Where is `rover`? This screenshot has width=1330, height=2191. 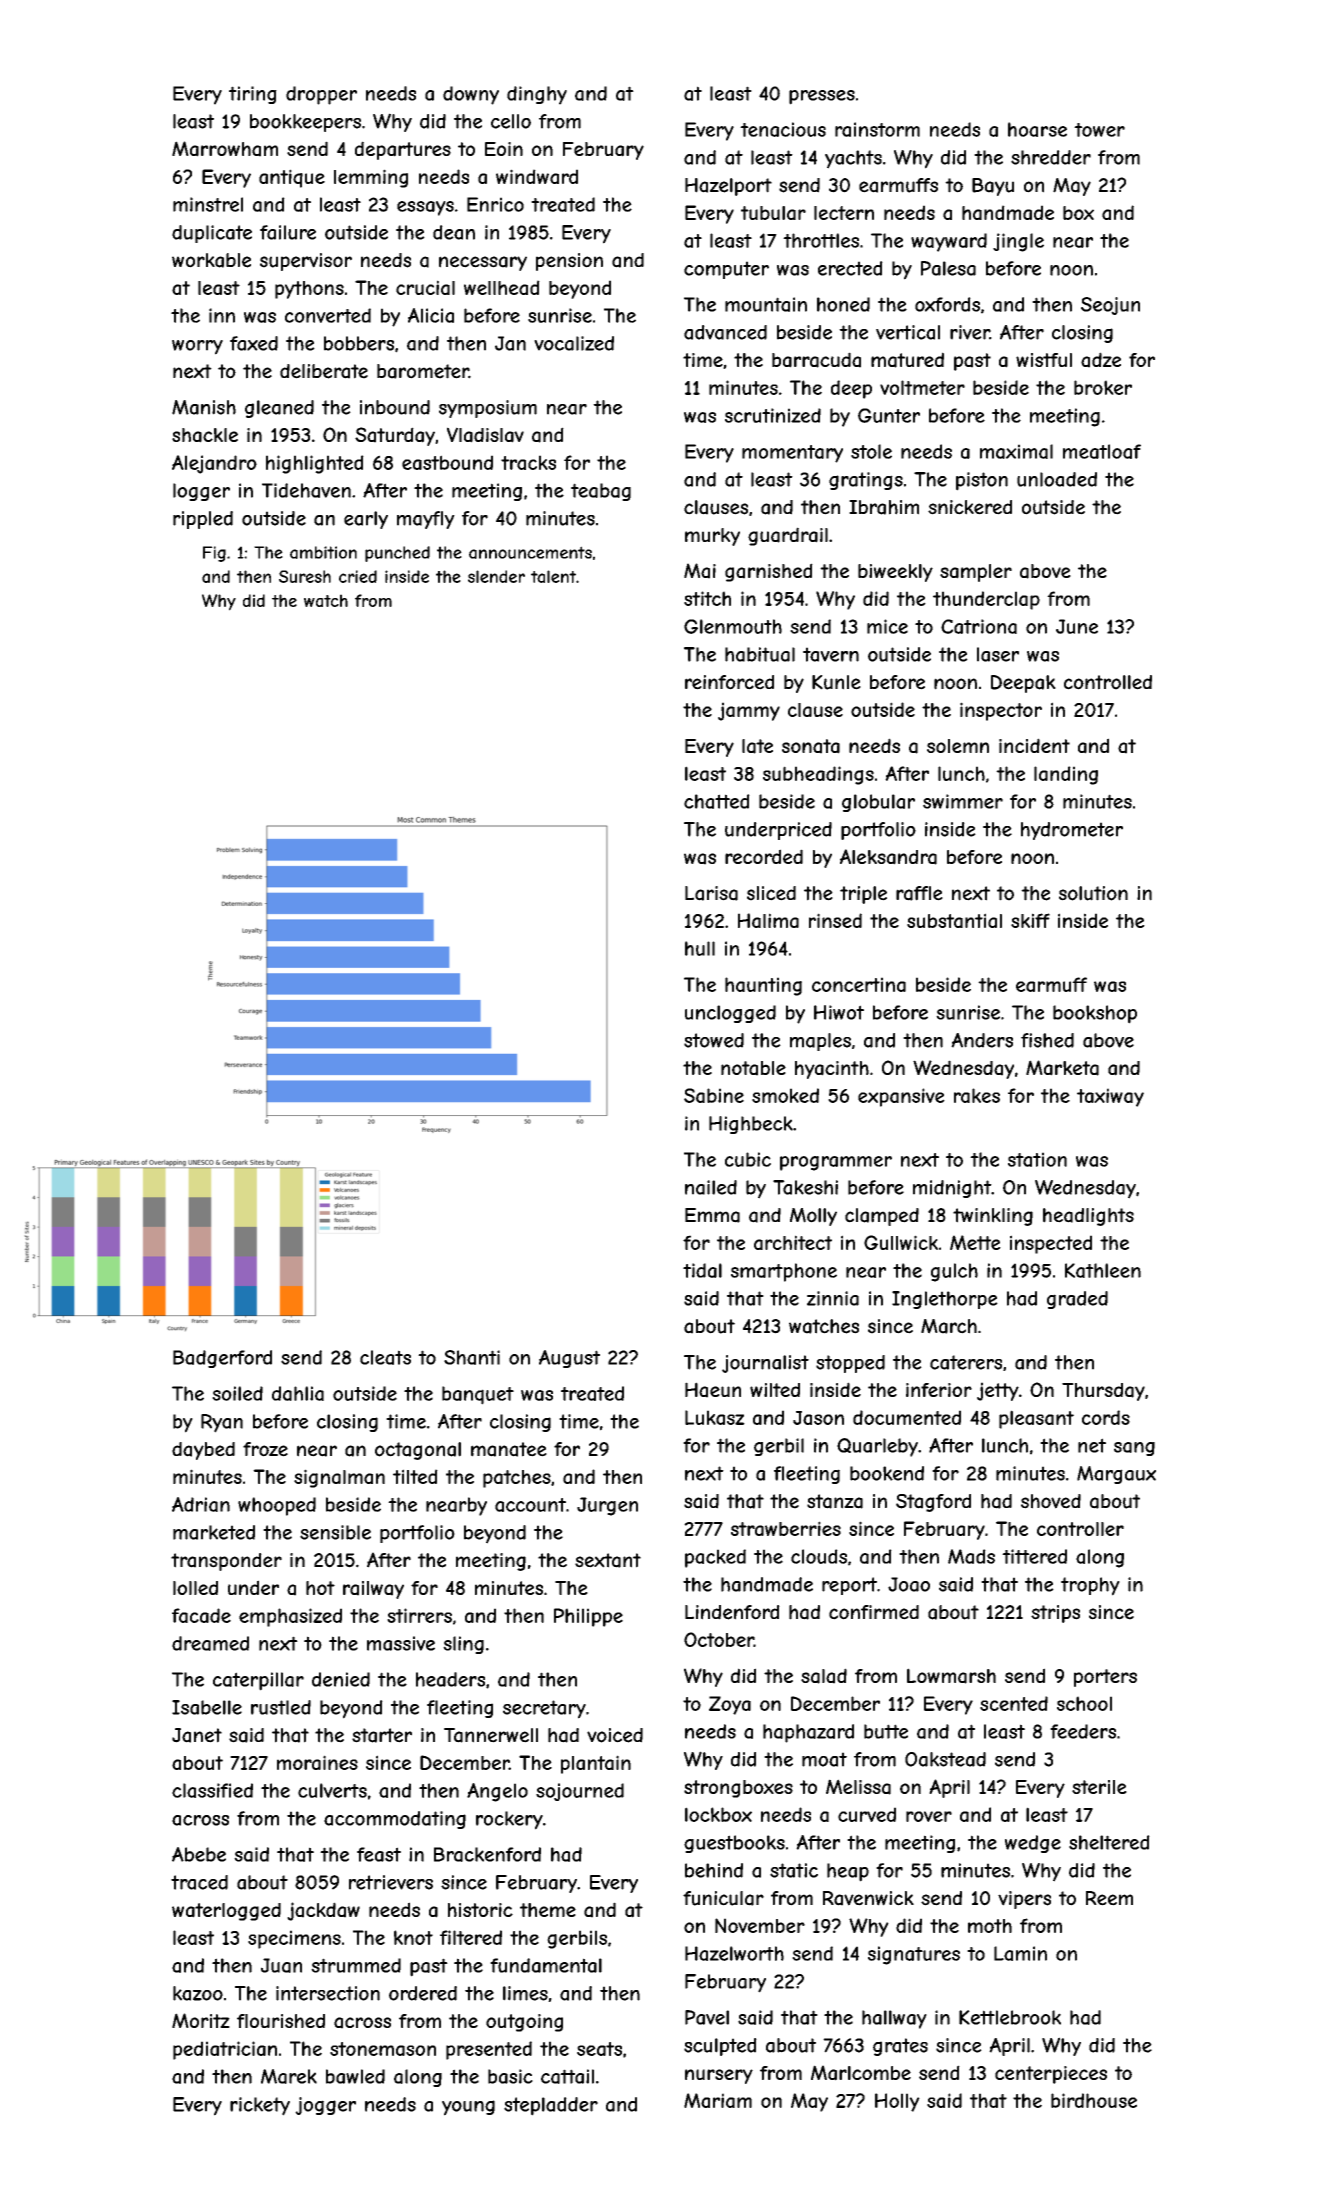
rover is located at coordinates (929, 1816).
